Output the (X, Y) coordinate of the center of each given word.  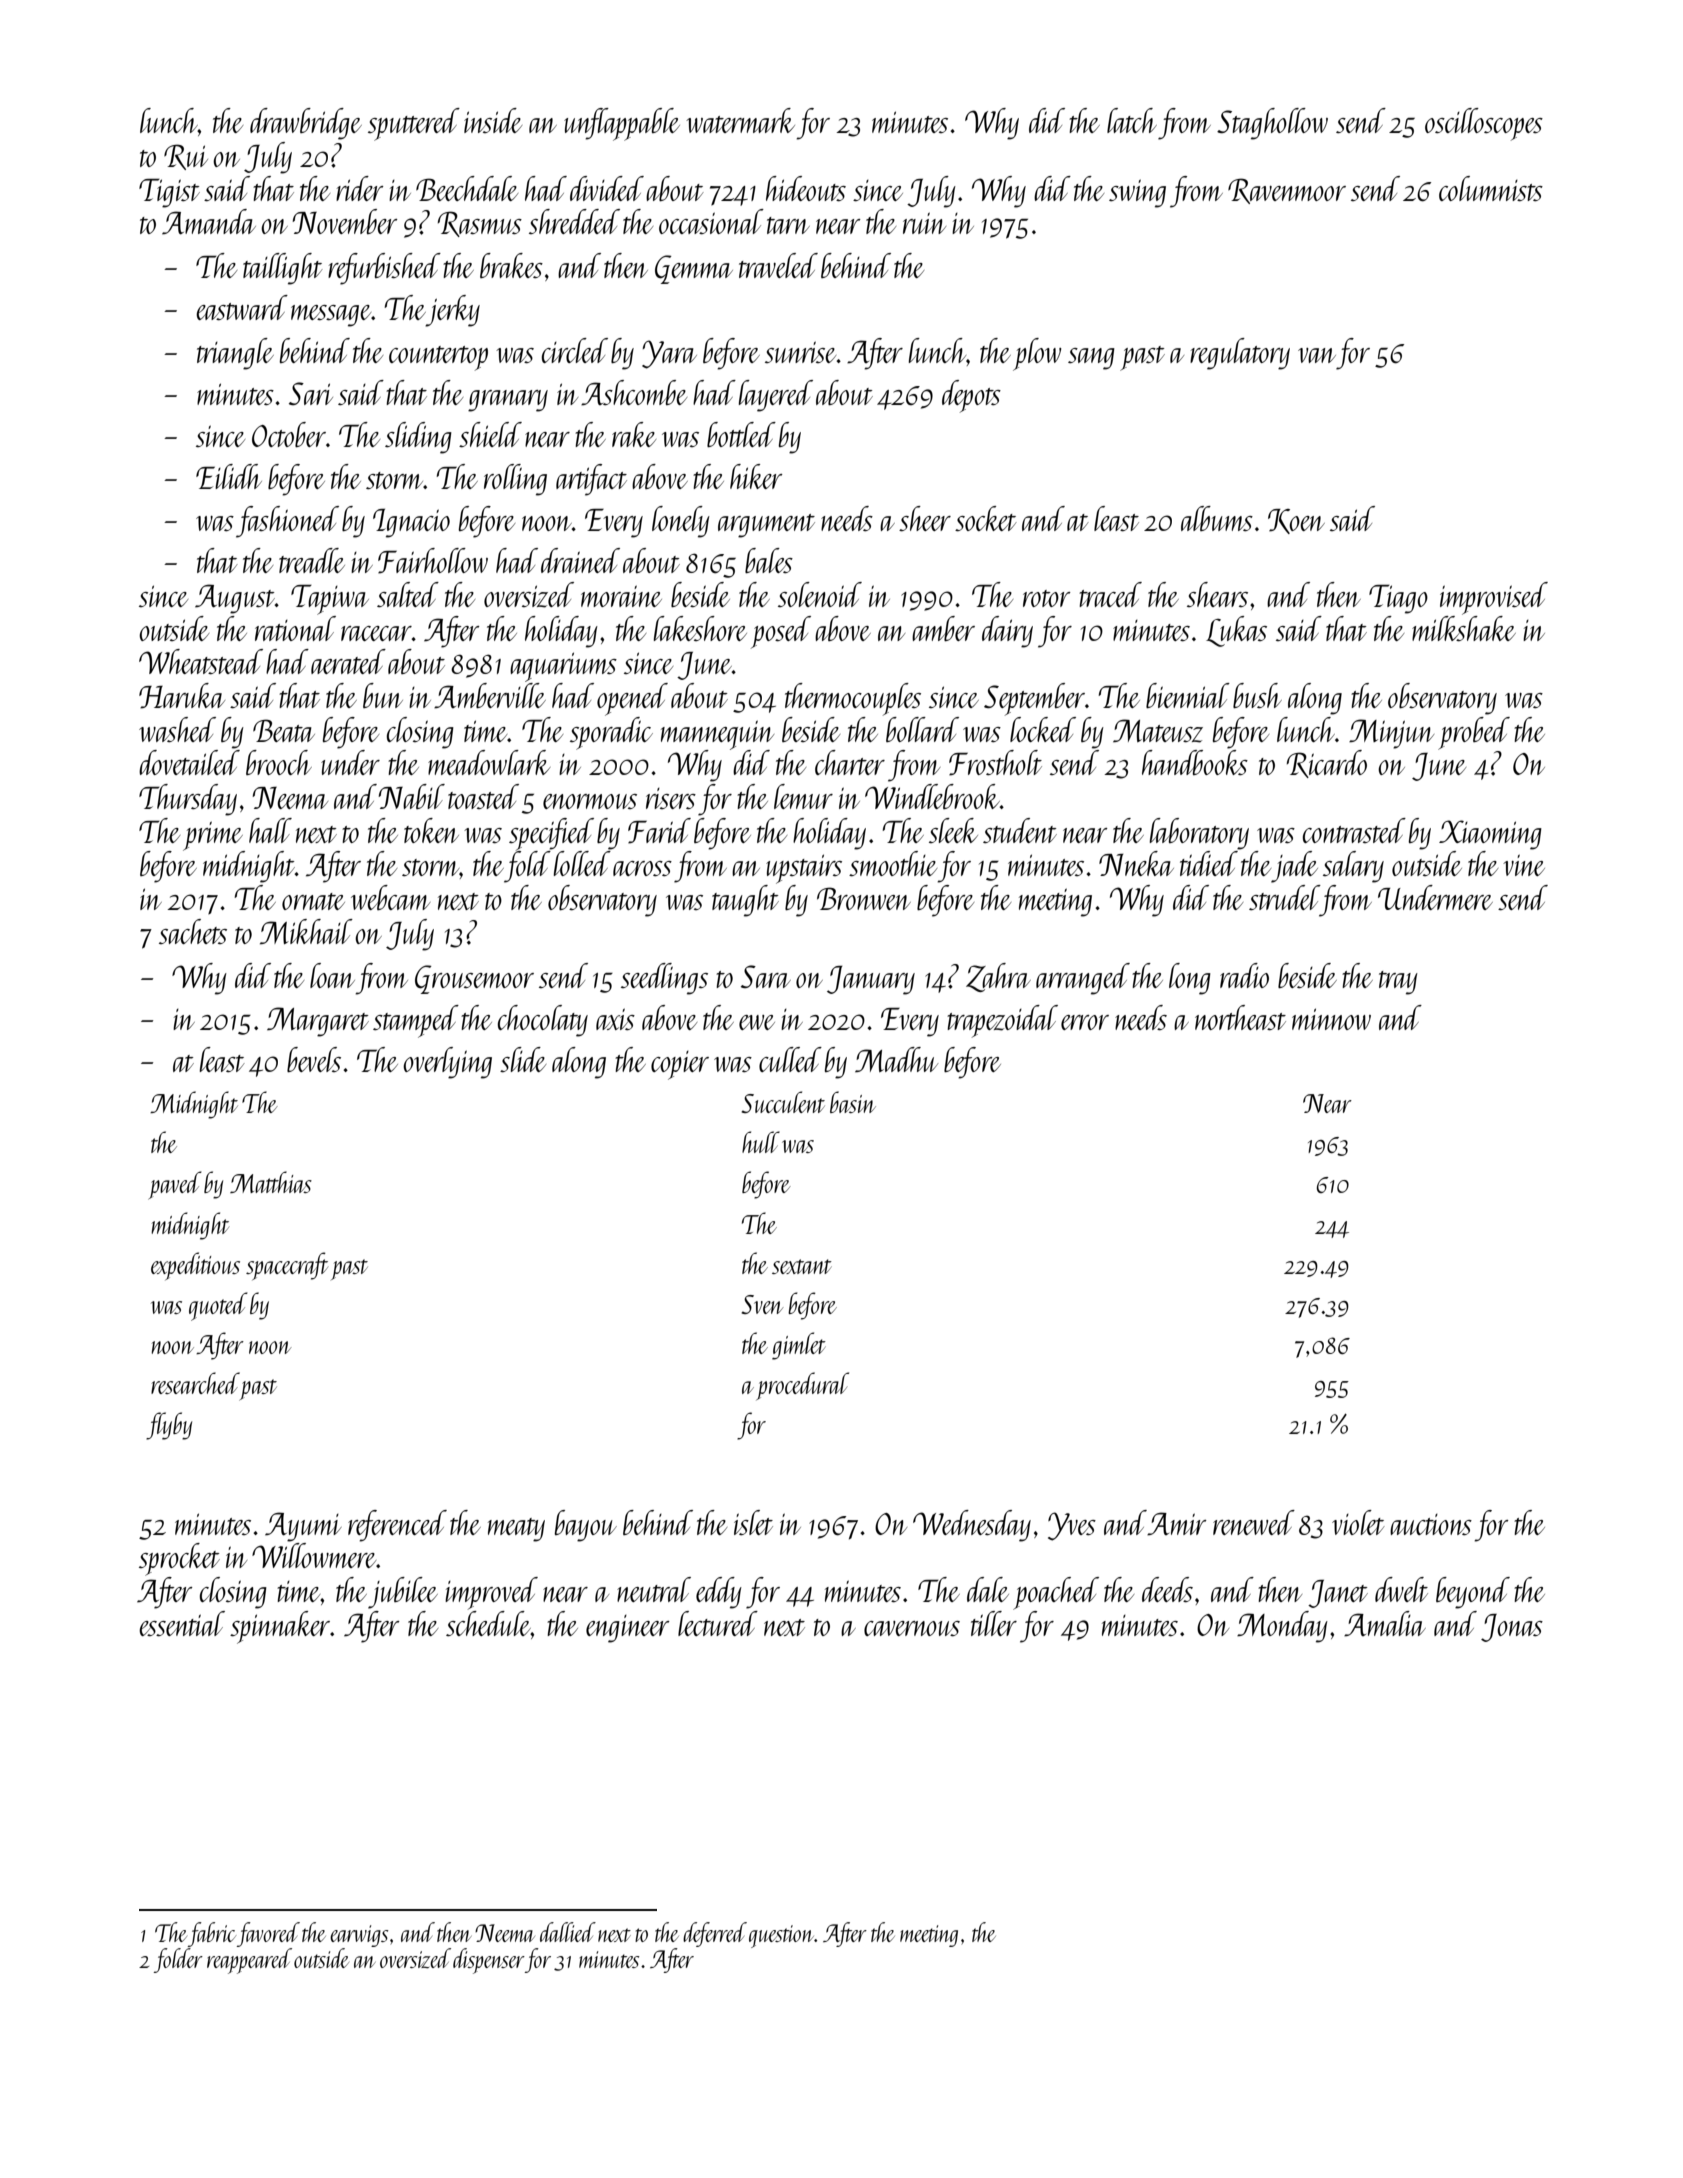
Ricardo (1327, 764)
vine (1524, 865)
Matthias (271, 1182)
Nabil (412, 796)
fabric (212, 1934)
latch (1132, 120)
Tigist (169, 193)
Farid (659, 831)
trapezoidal (1002, 1021)
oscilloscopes (1484, 124)
